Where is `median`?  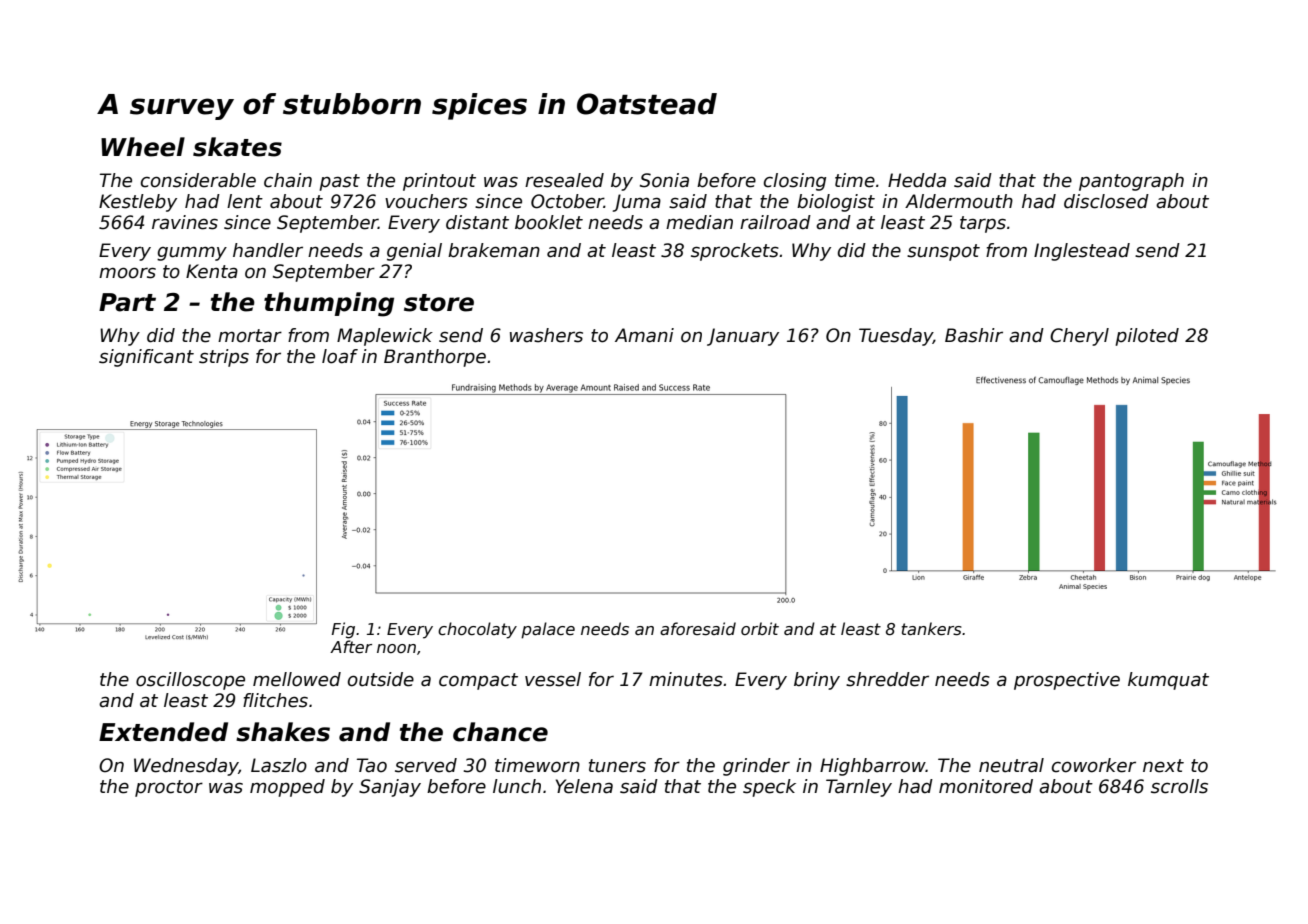 median is located at coordinates (699, 222).
